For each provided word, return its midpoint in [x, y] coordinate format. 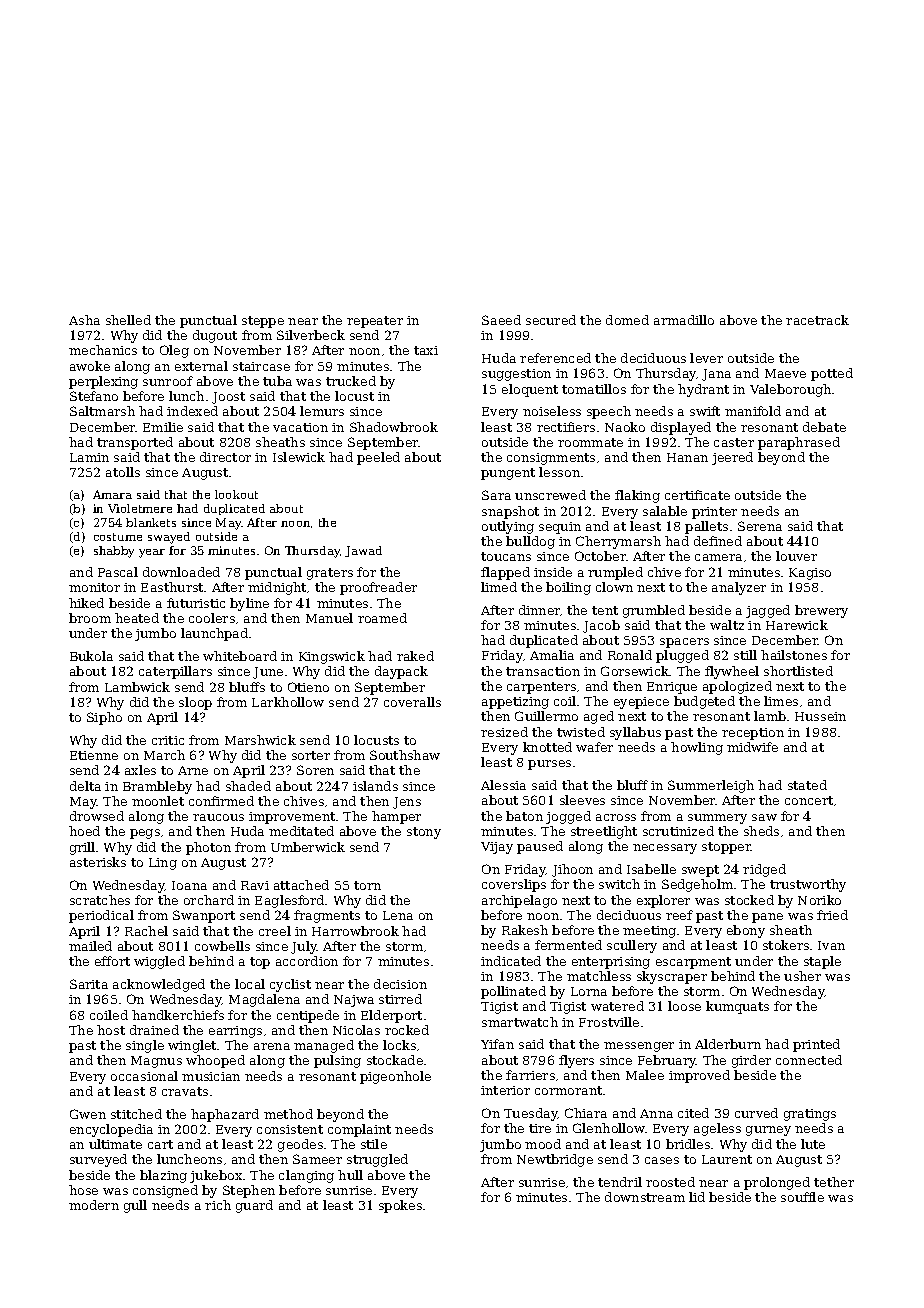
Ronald [630, 655]
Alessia [503, 785]
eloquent [530, 390]
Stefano [94, 396]
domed [627, 320]
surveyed [98, 1160]
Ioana [189, 885]
